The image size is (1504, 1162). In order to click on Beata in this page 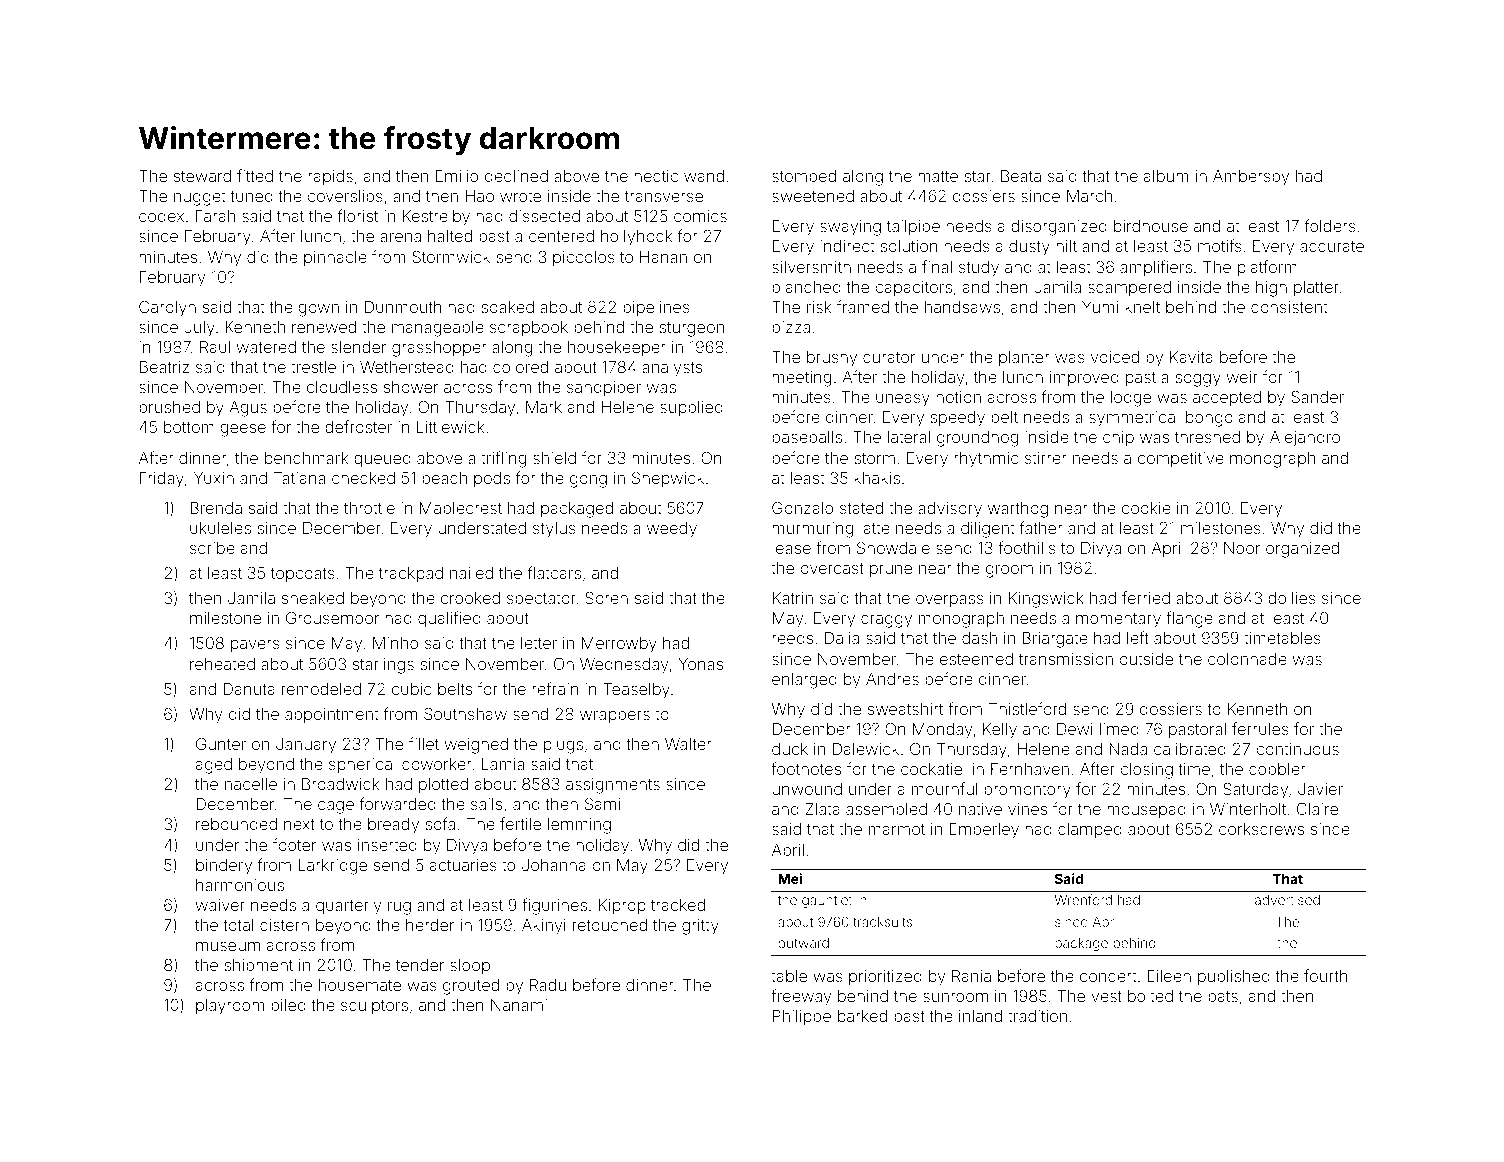, I will do `click(1021, 176)`.
